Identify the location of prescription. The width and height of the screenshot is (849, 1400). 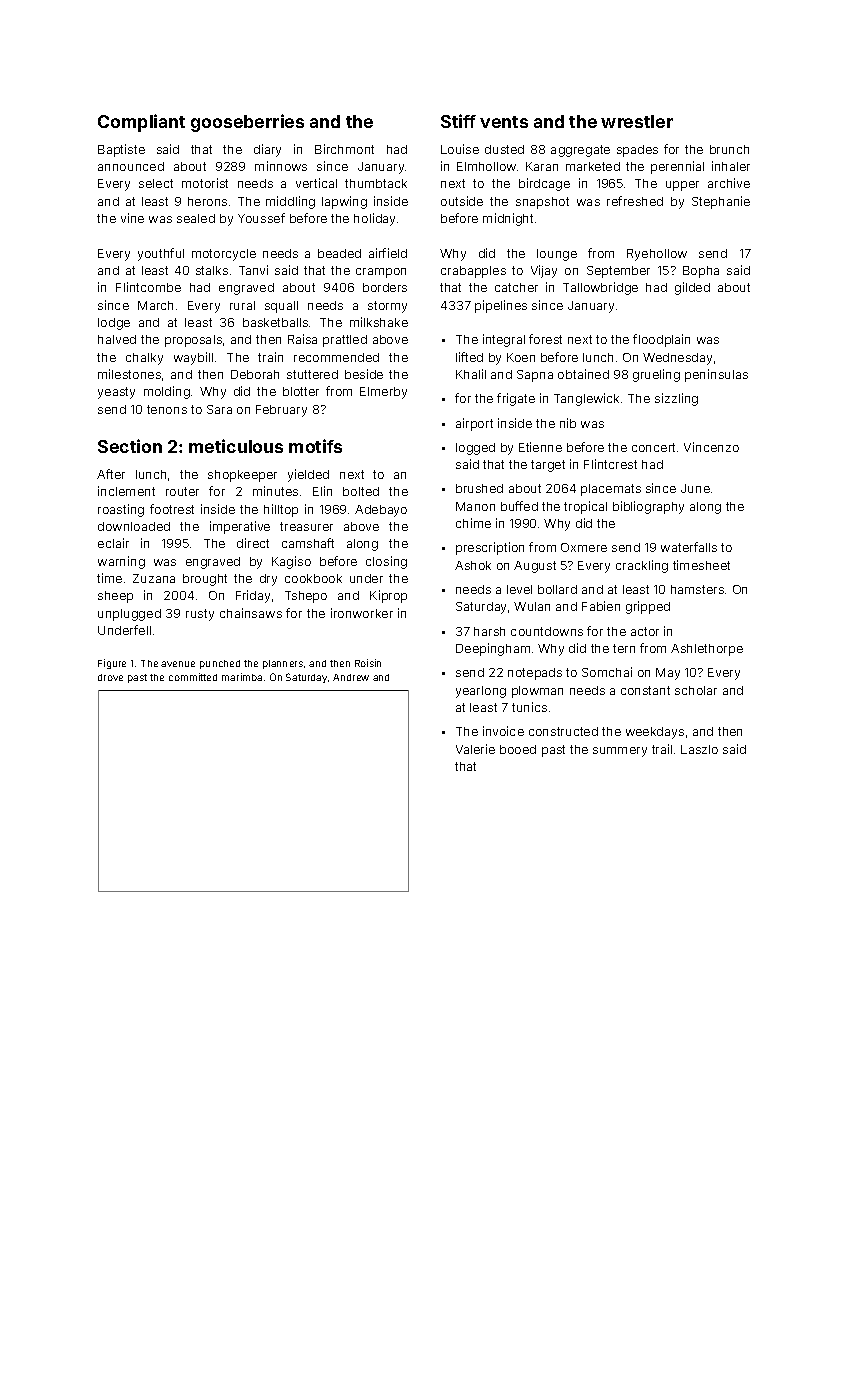
(490, 548).
